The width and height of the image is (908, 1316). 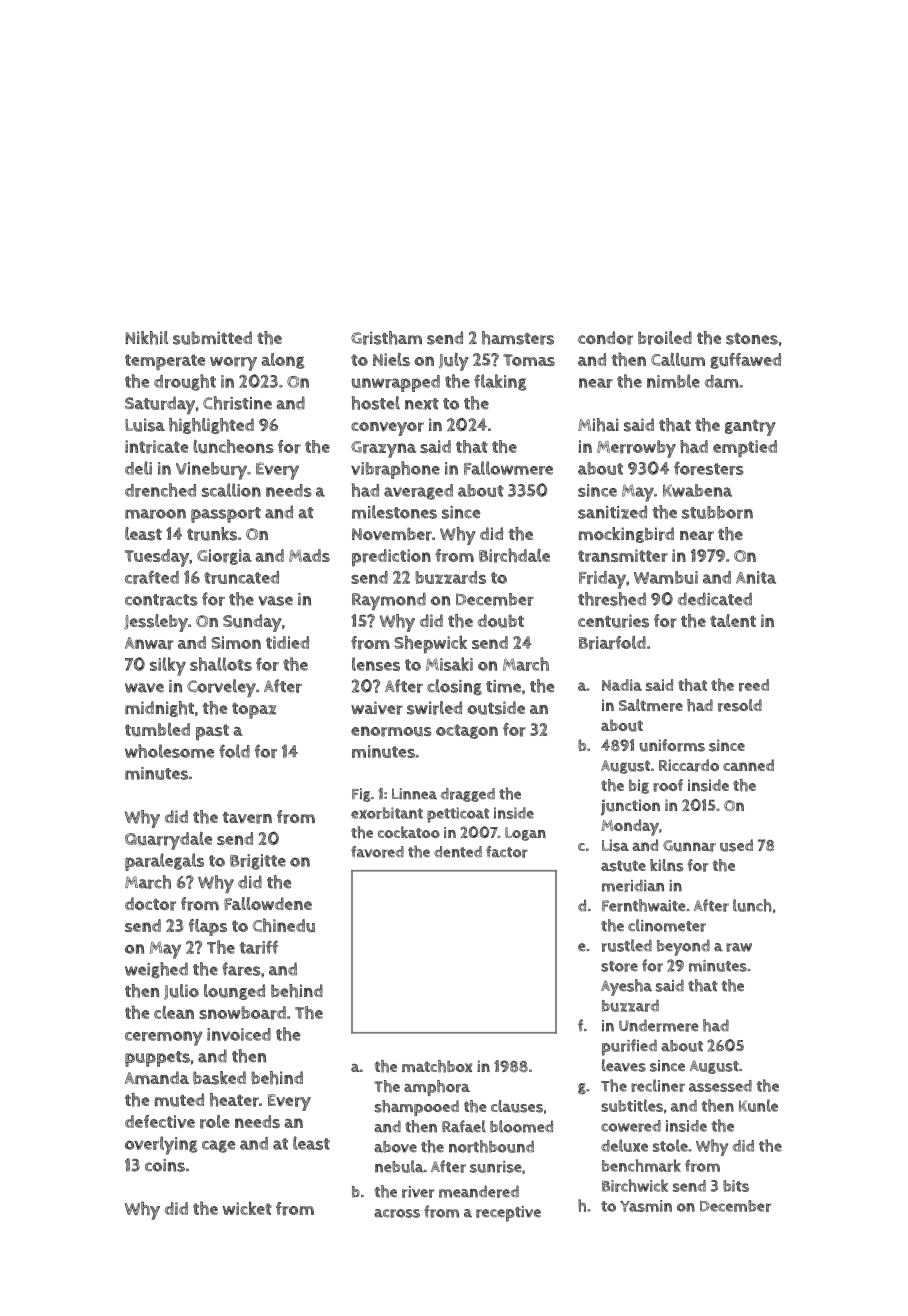 I want to click on sanitized, so click(x=612, y=512).
